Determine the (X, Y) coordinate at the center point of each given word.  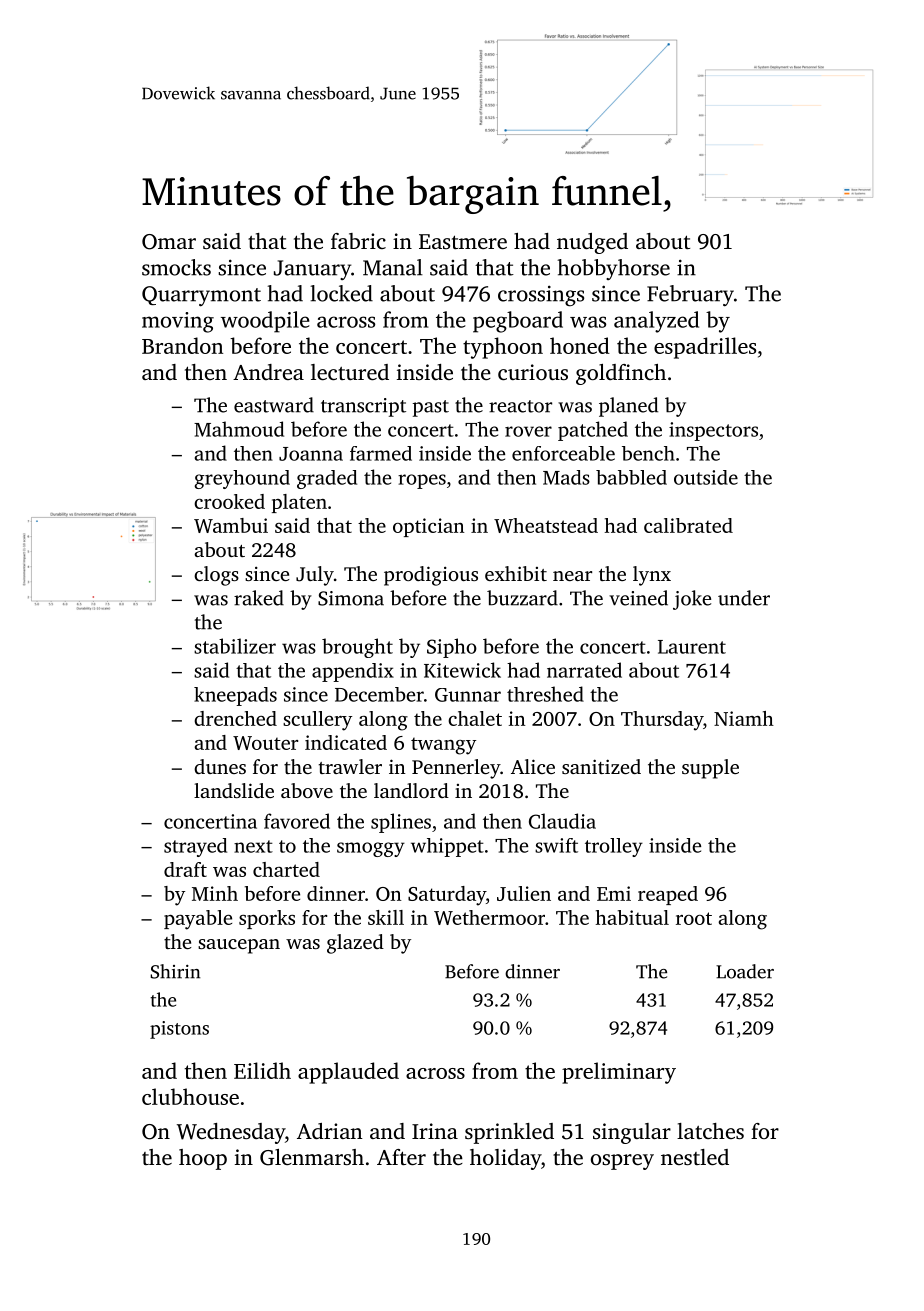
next (253, 846)
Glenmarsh (312, 1157)
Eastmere (463, 241)
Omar (169, 242)
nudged (592, 243)
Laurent (692, 647)
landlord (411, 790)
